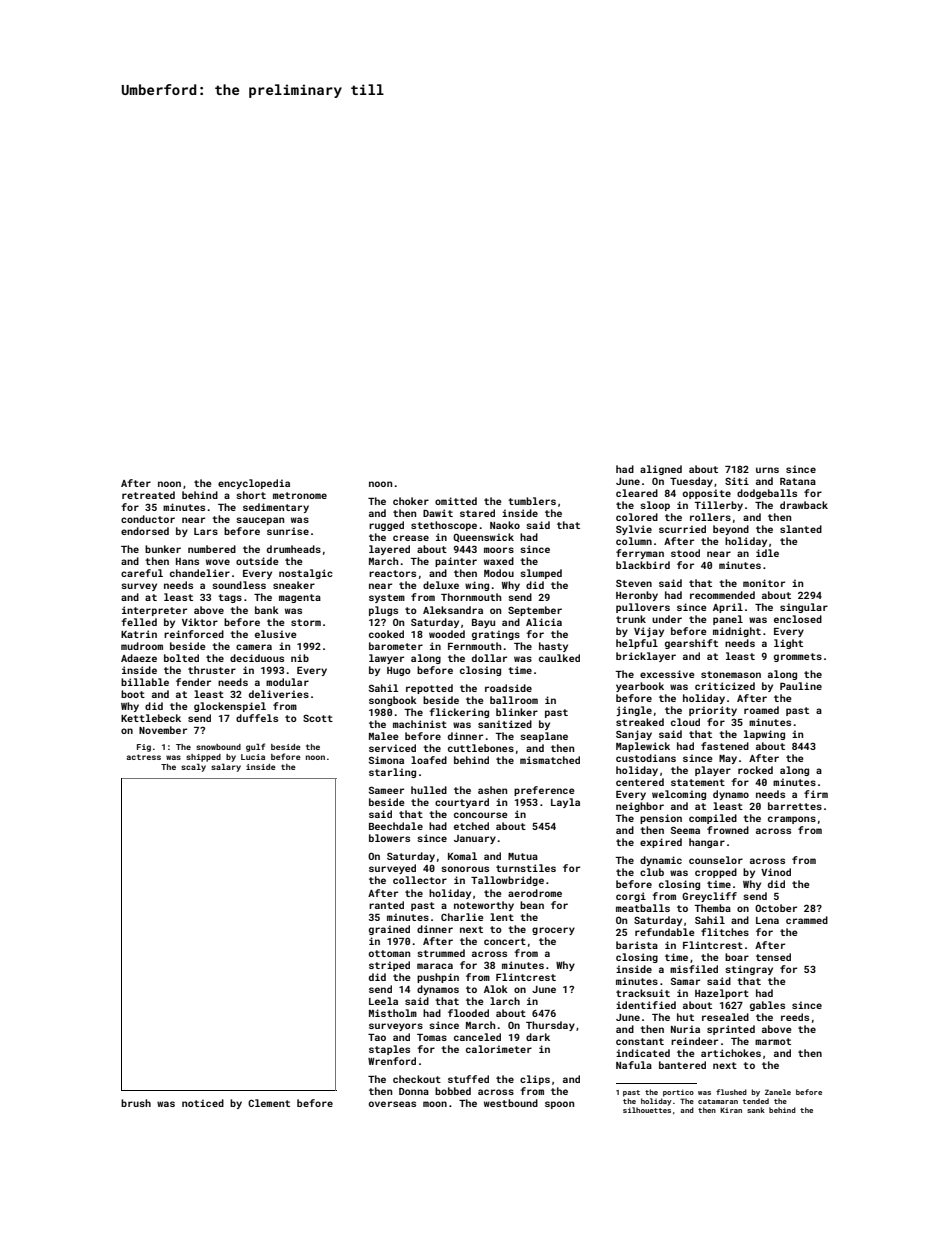 The image size is (952, 1233). Describe the element at coordinates (389, 838) in the screenshot. I see `blowers` at that location.
